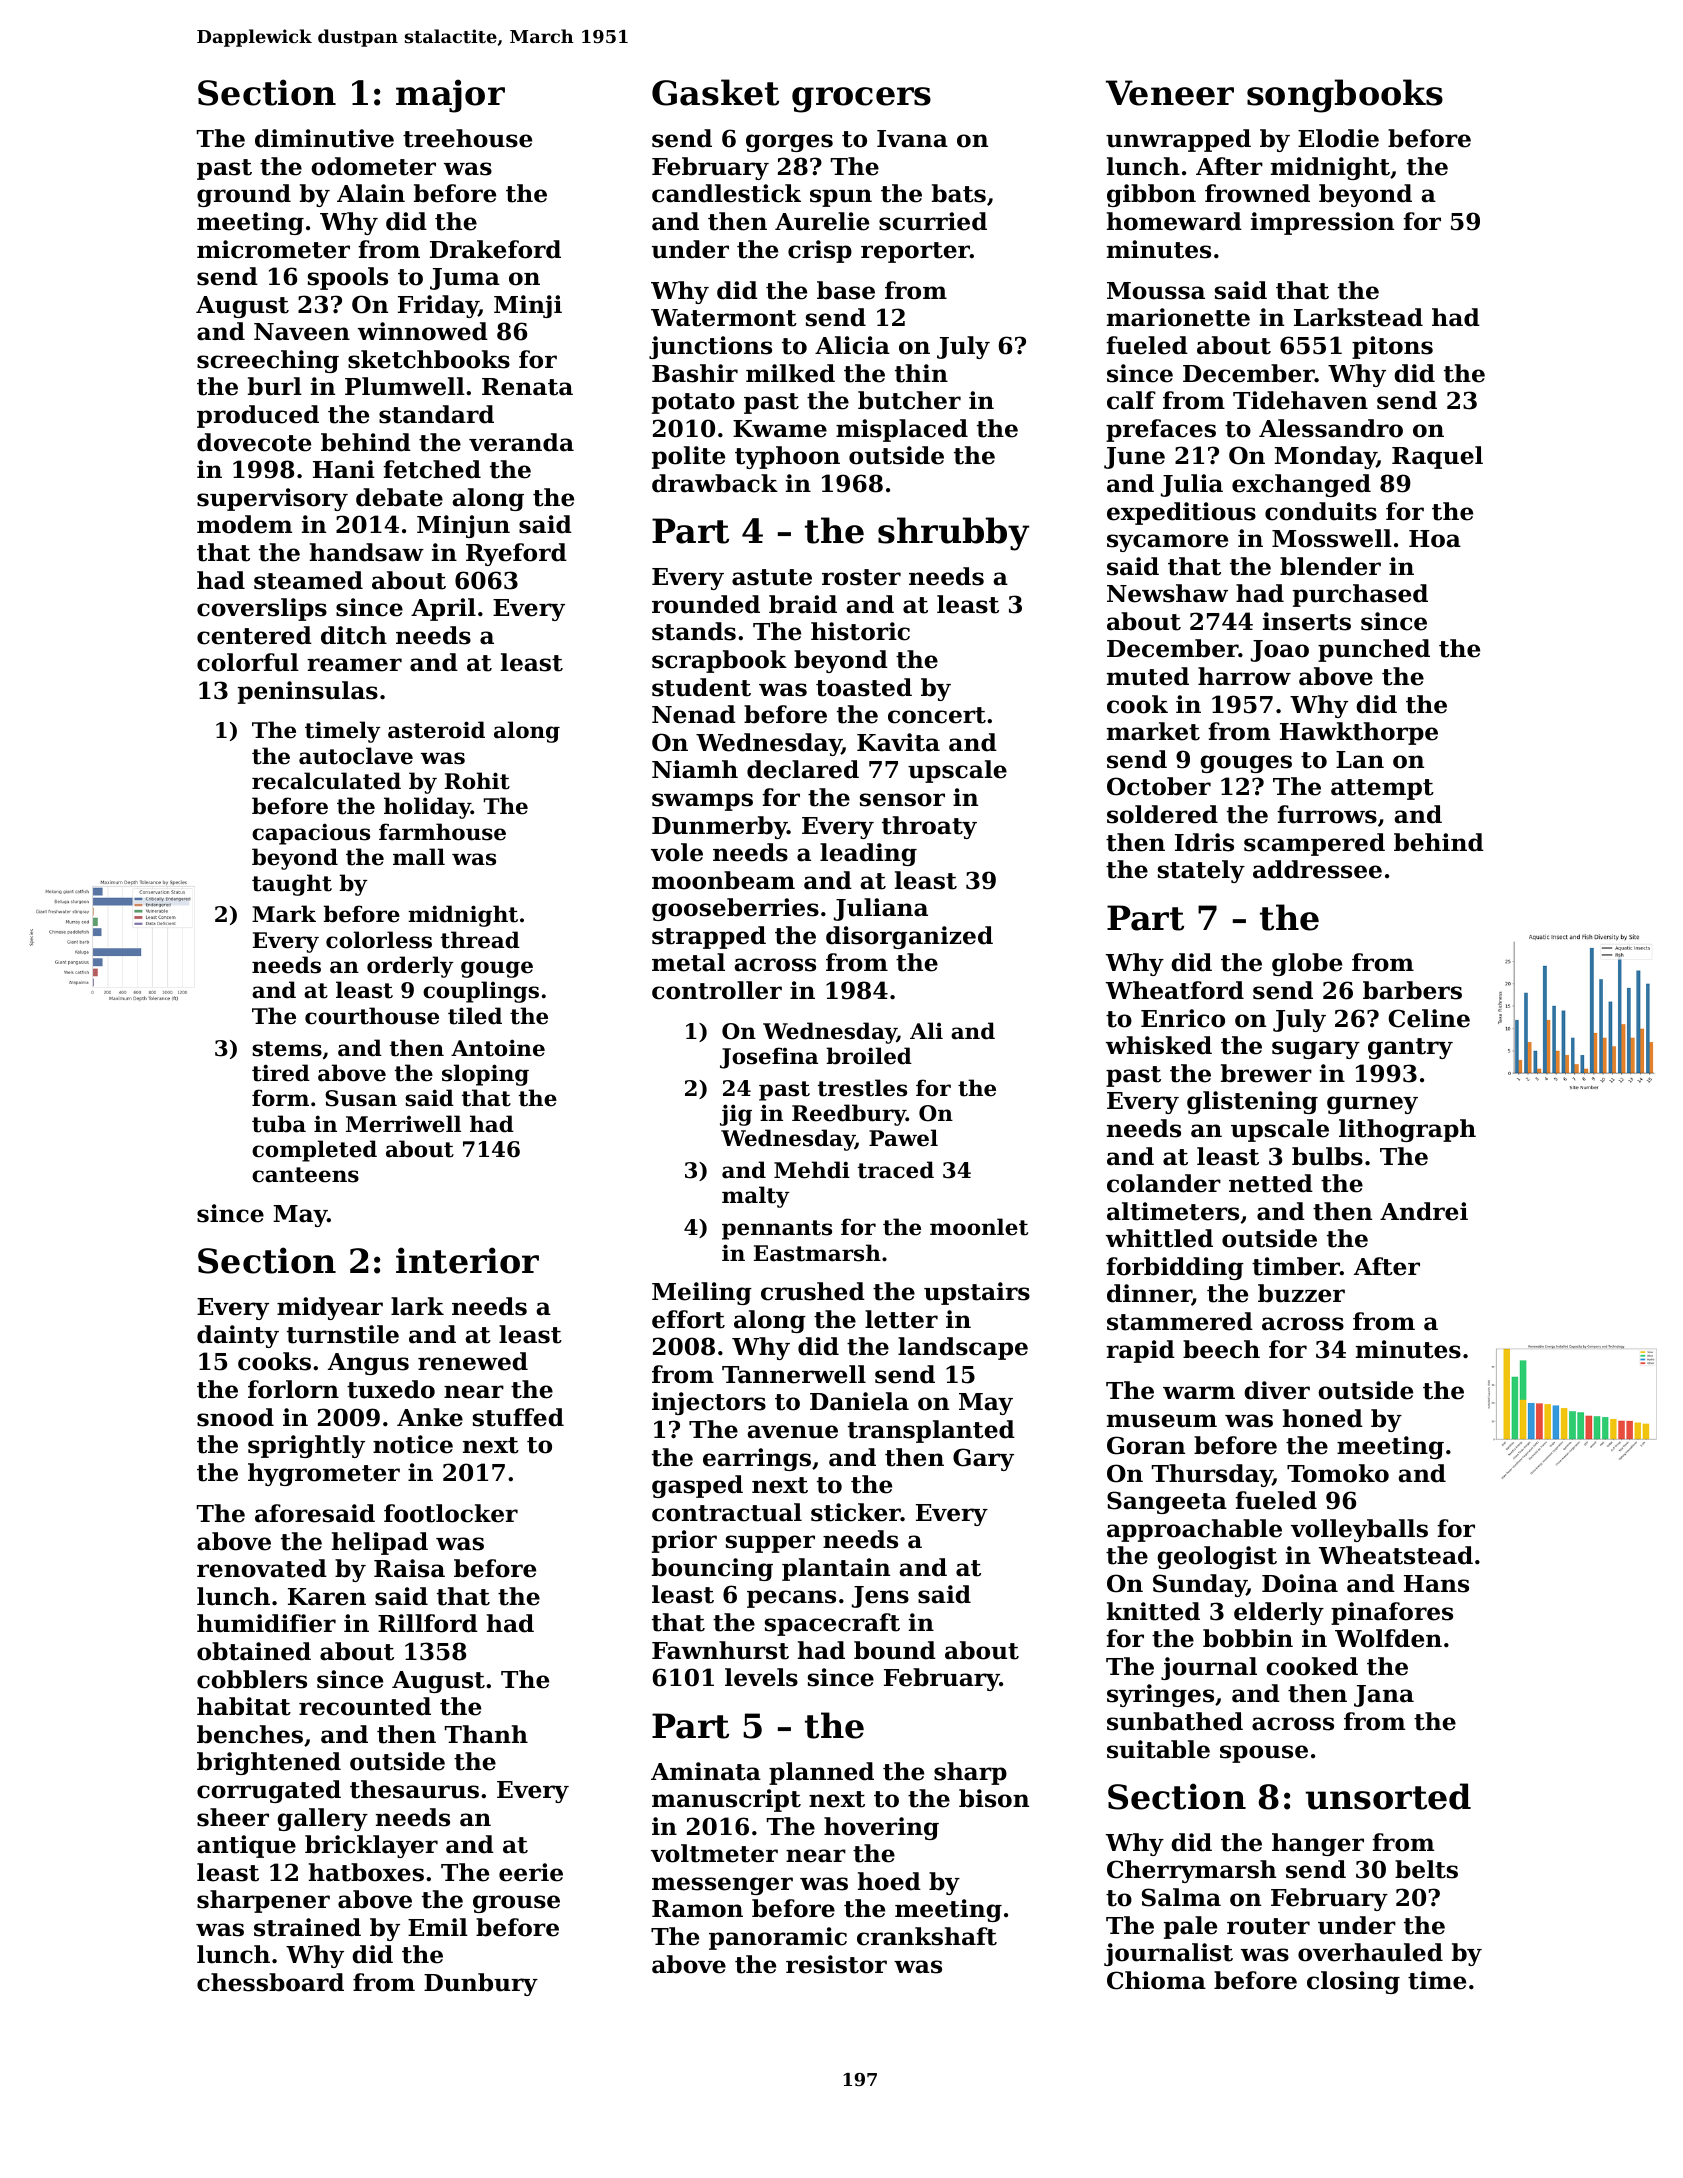 Image resolution: width=1683 pixels, height=2178 pixels. What do you see at coordinates (414, 1789) in the image?
I see `thesaurus` at bounding box center [414, 1789].
